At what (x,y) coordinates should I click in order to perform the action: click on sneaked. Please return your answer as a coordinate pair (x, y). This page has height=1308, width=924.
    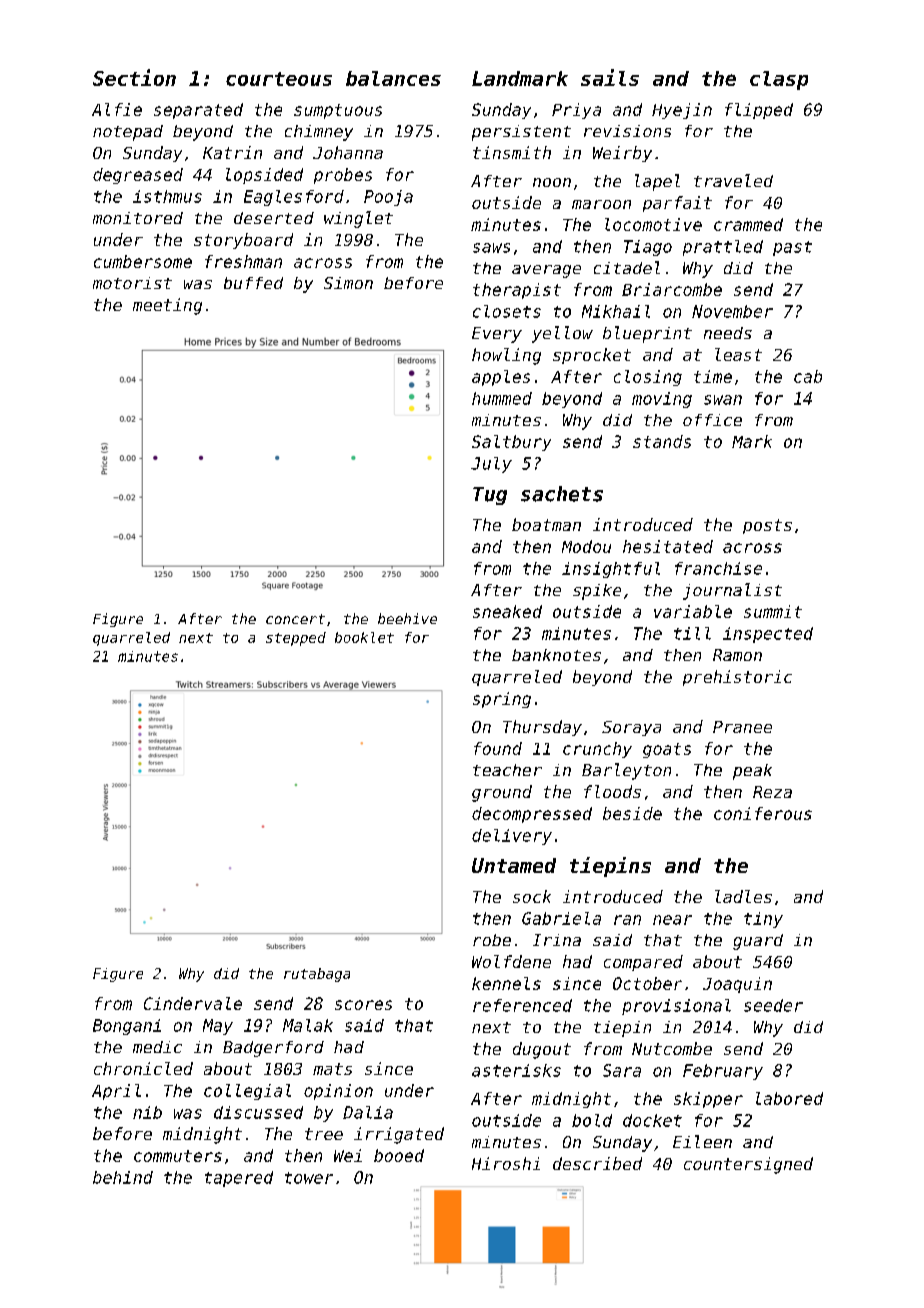
    Looking at the image, I should click on (507, 611).
